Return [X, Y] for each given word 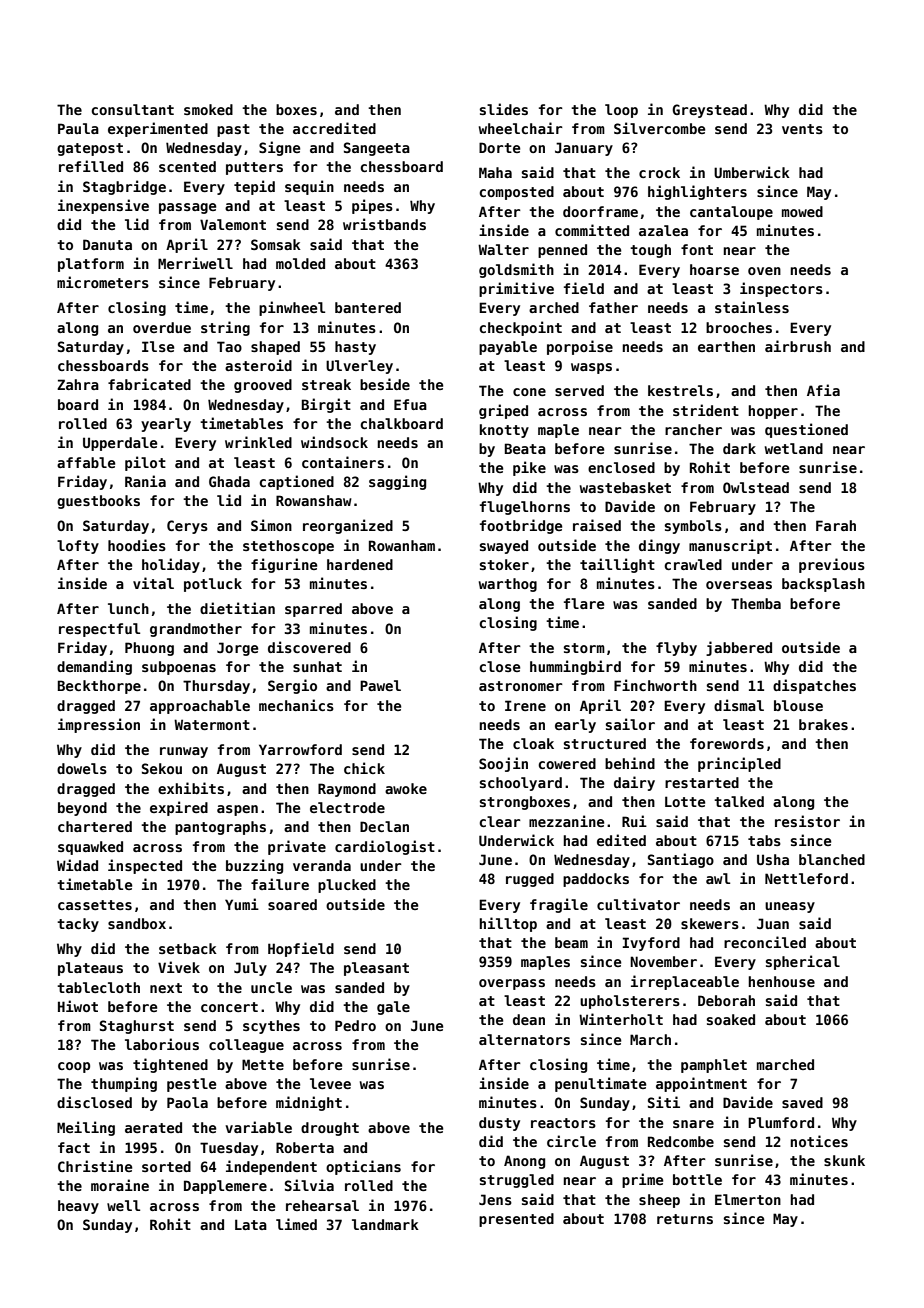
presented [516, 1220]
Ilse [158, 346]
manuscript [730, 546]
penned [562, 251]
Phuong [149, 649]
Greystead [709, 111]
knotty [504, 431]
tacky [78, 925]
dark [739, 448]
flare [584, 603]
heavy [78, 1207]
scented [187, 166]
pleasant [376, 969]
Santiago [681, 860]
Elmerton [748, 1199]
